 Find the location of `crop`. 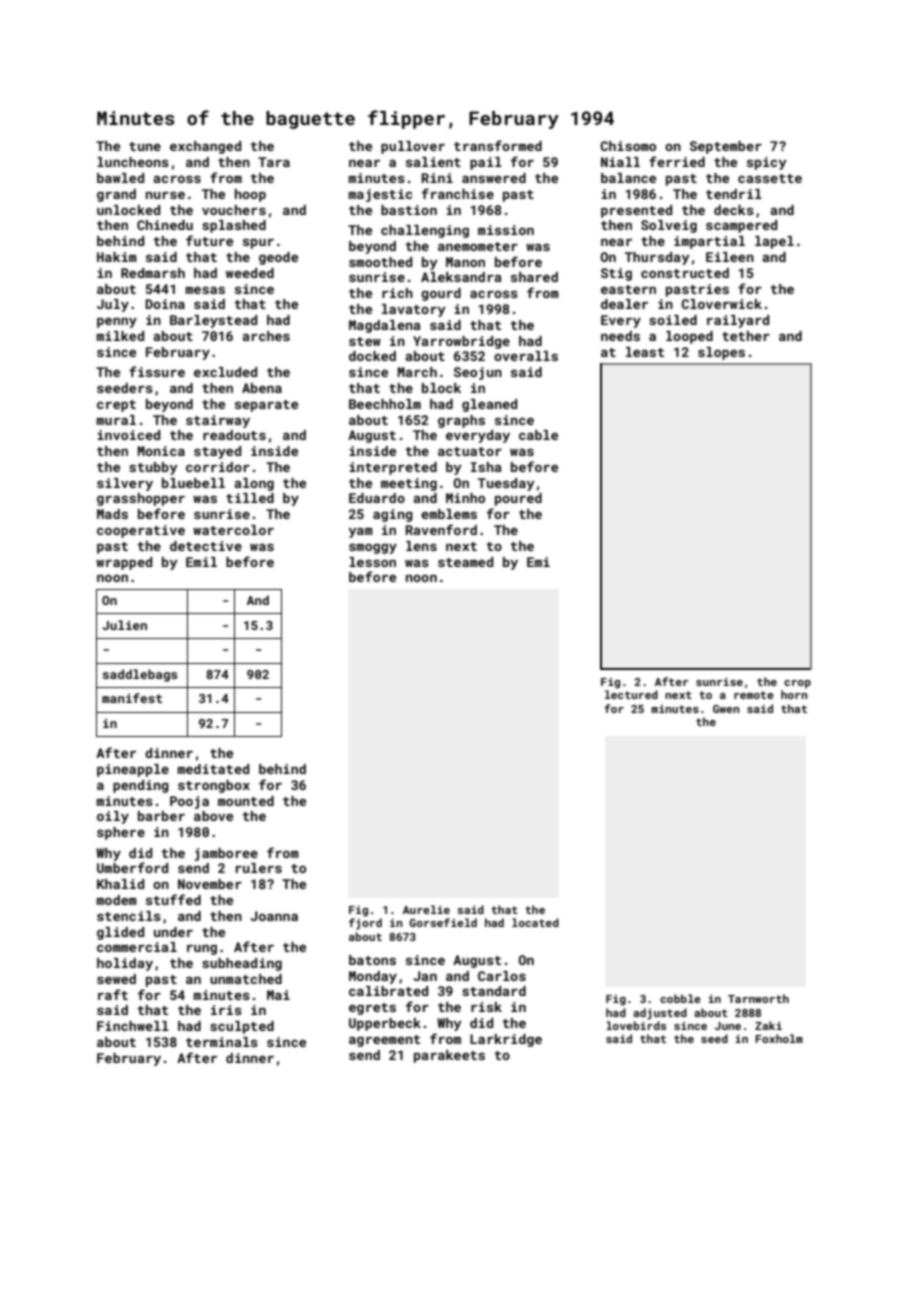

crop is located at coordinates (797, 684).
